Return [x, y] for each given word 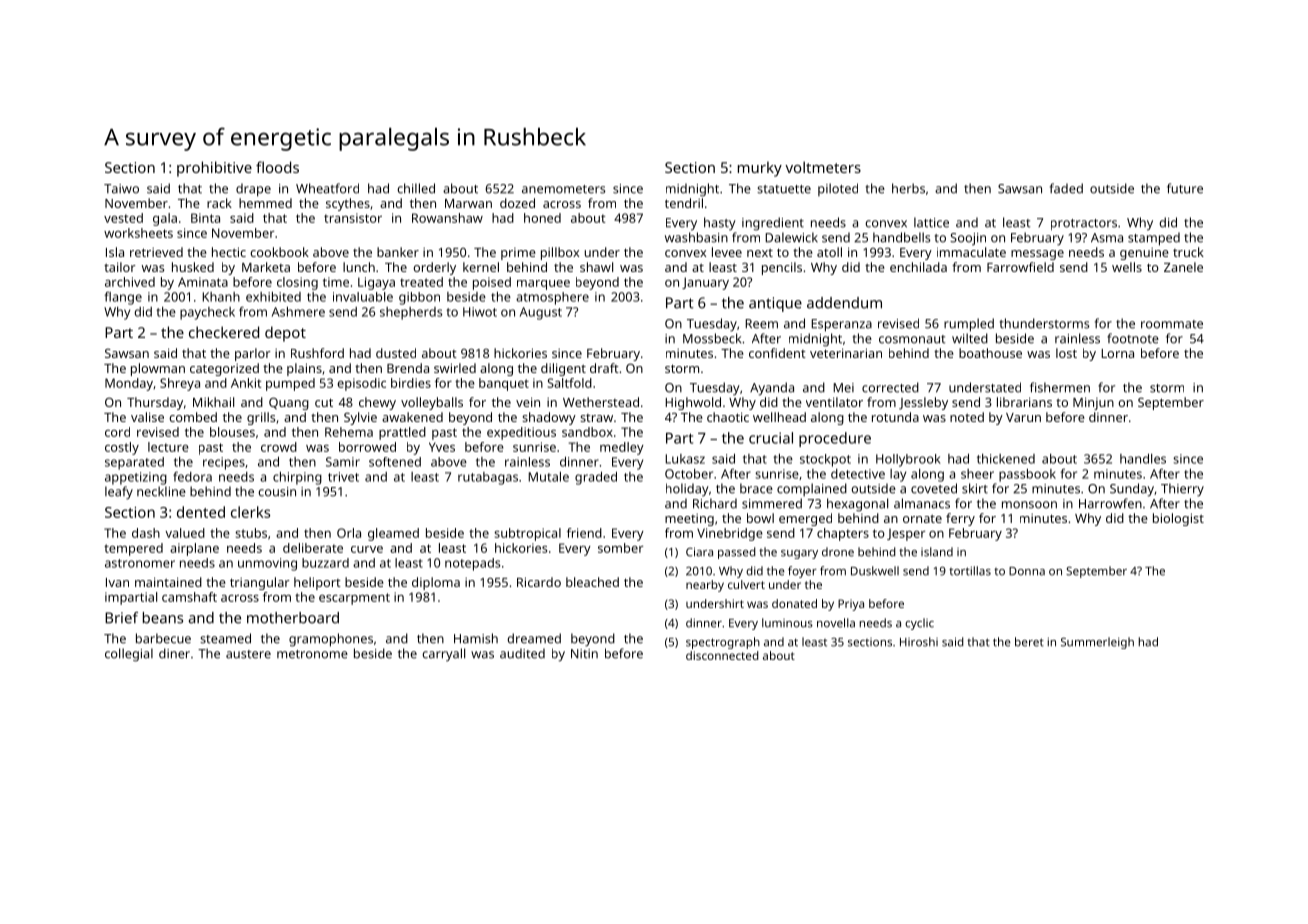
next [760, 253]
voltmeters [823, 167]
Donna [1027, 571]
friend [584, 533]
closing [297, 283]
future [1185, 188]
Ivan [117, 582]
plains [304, 369]
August [541, 313]
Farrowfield [1020, 267]
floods [277, 167]
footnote [1133, 338]
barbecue [163, 638]
